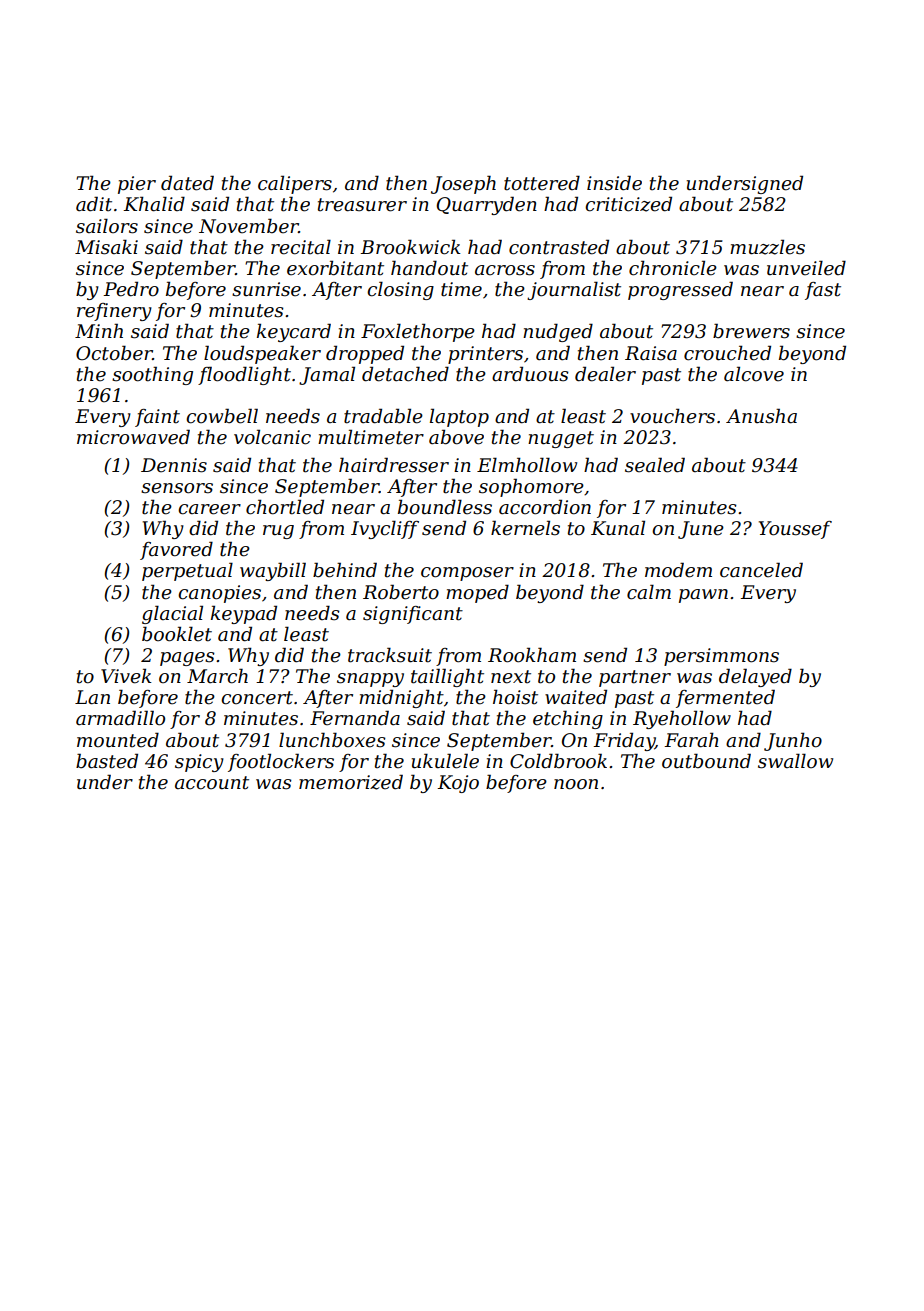  I want to click on fast, so click(823, 291).
